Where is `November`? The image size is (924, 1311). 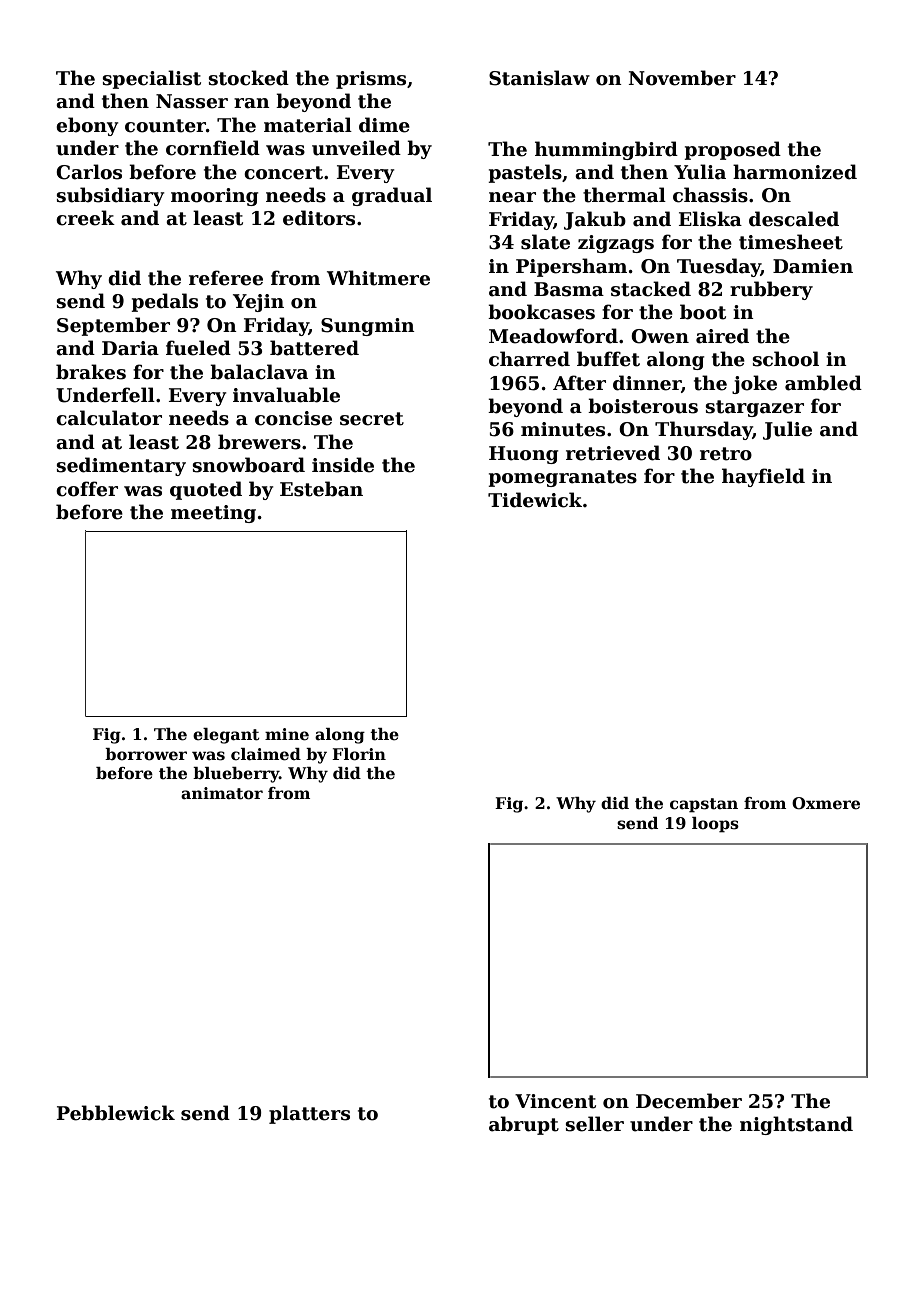
November is located at coordinates (682, 78).
